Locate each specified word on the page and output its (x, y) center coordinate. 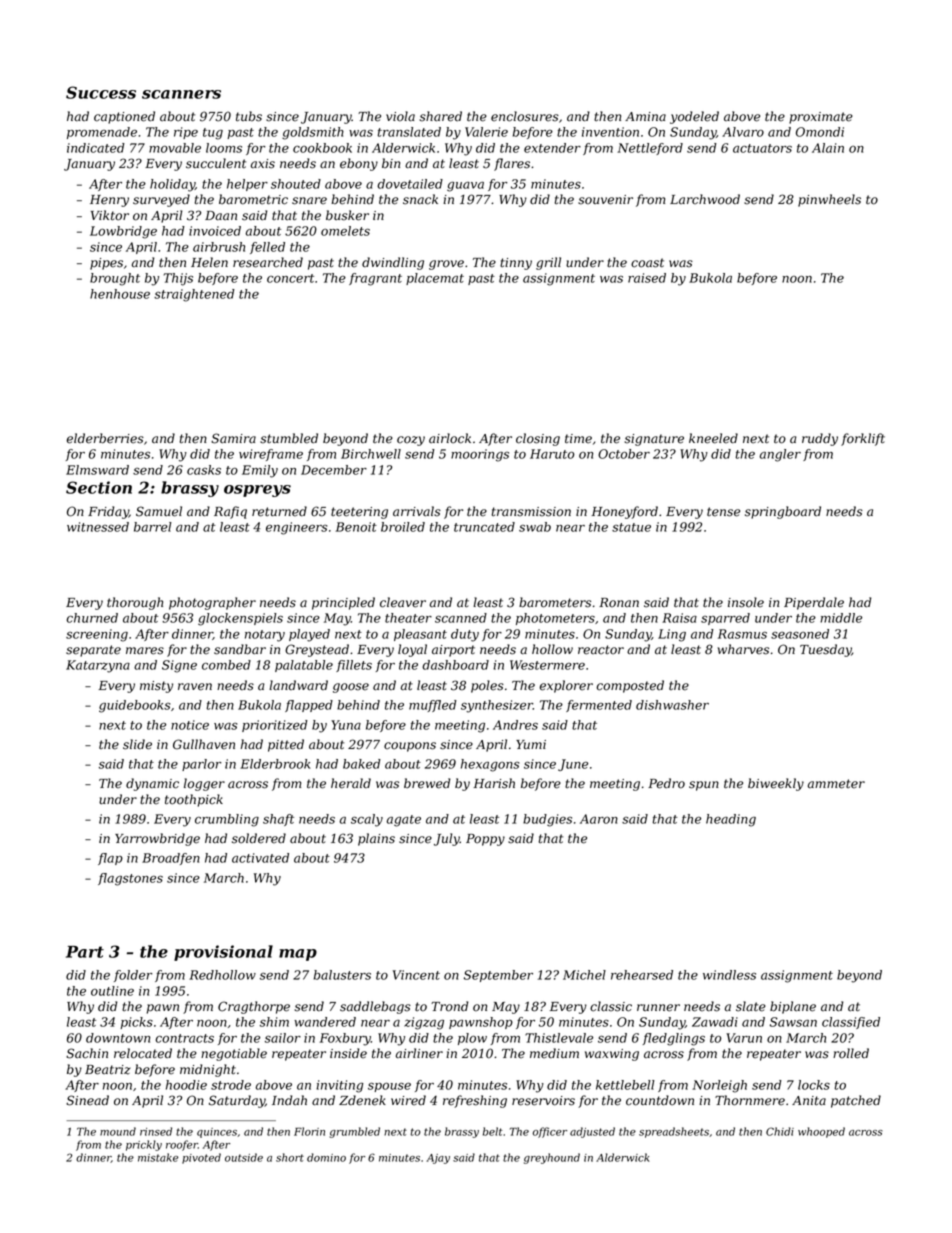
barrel (153, 527)
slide (137, 744)
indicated (96, 148)
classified (851, 1023)
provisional (223, 953)
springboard (783, 512)
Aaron (599, 819)
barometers (555, 602)
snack (420, 199)
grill (548, 263)
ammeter (836, 784)
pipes (106, 264)
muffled (433, 706)
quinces (217, 1133)
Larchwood (705, 199)
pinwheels (829, 200)
